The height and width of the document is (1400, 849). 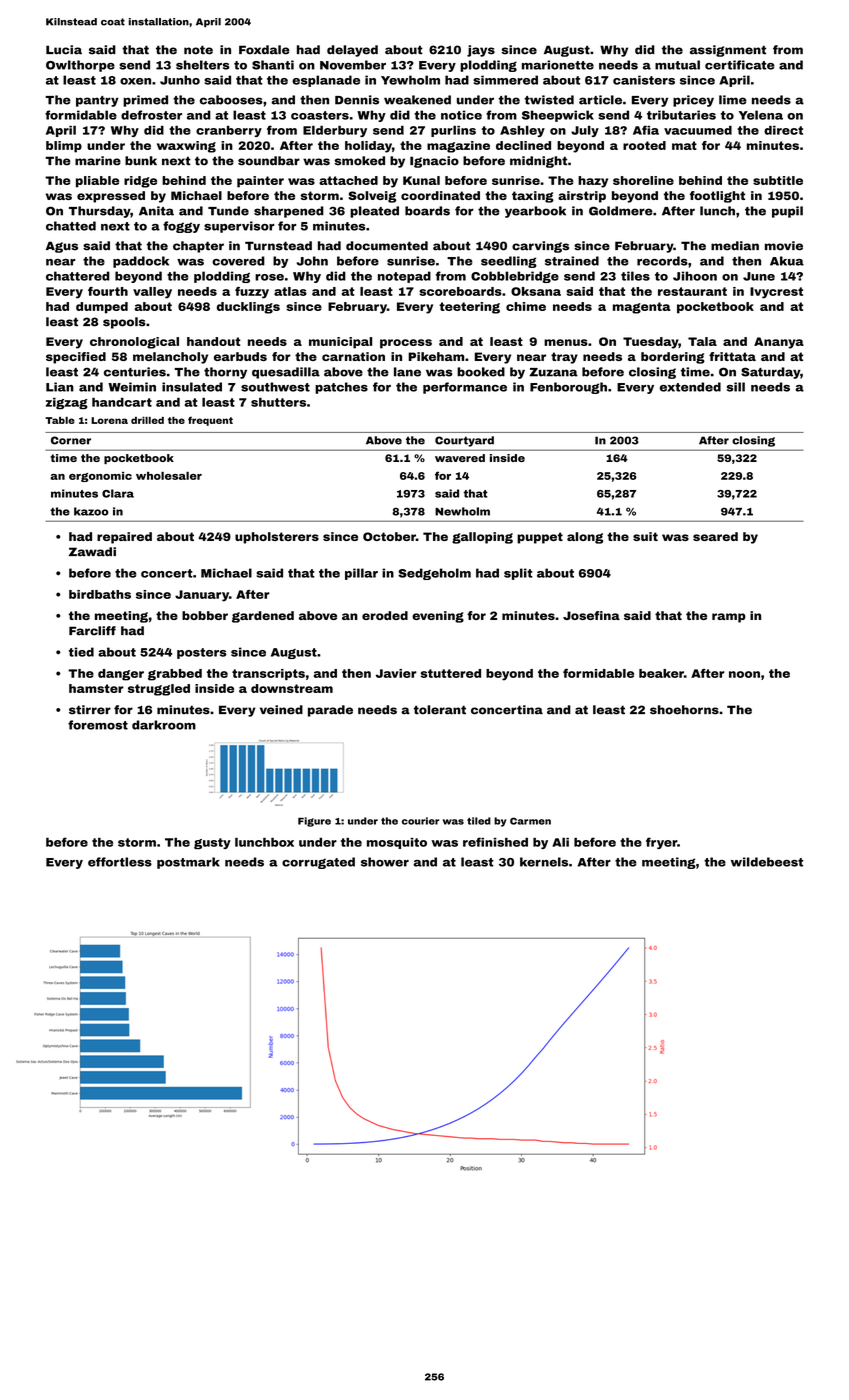 I want to click on footlight, so click(x=717, y=197).
